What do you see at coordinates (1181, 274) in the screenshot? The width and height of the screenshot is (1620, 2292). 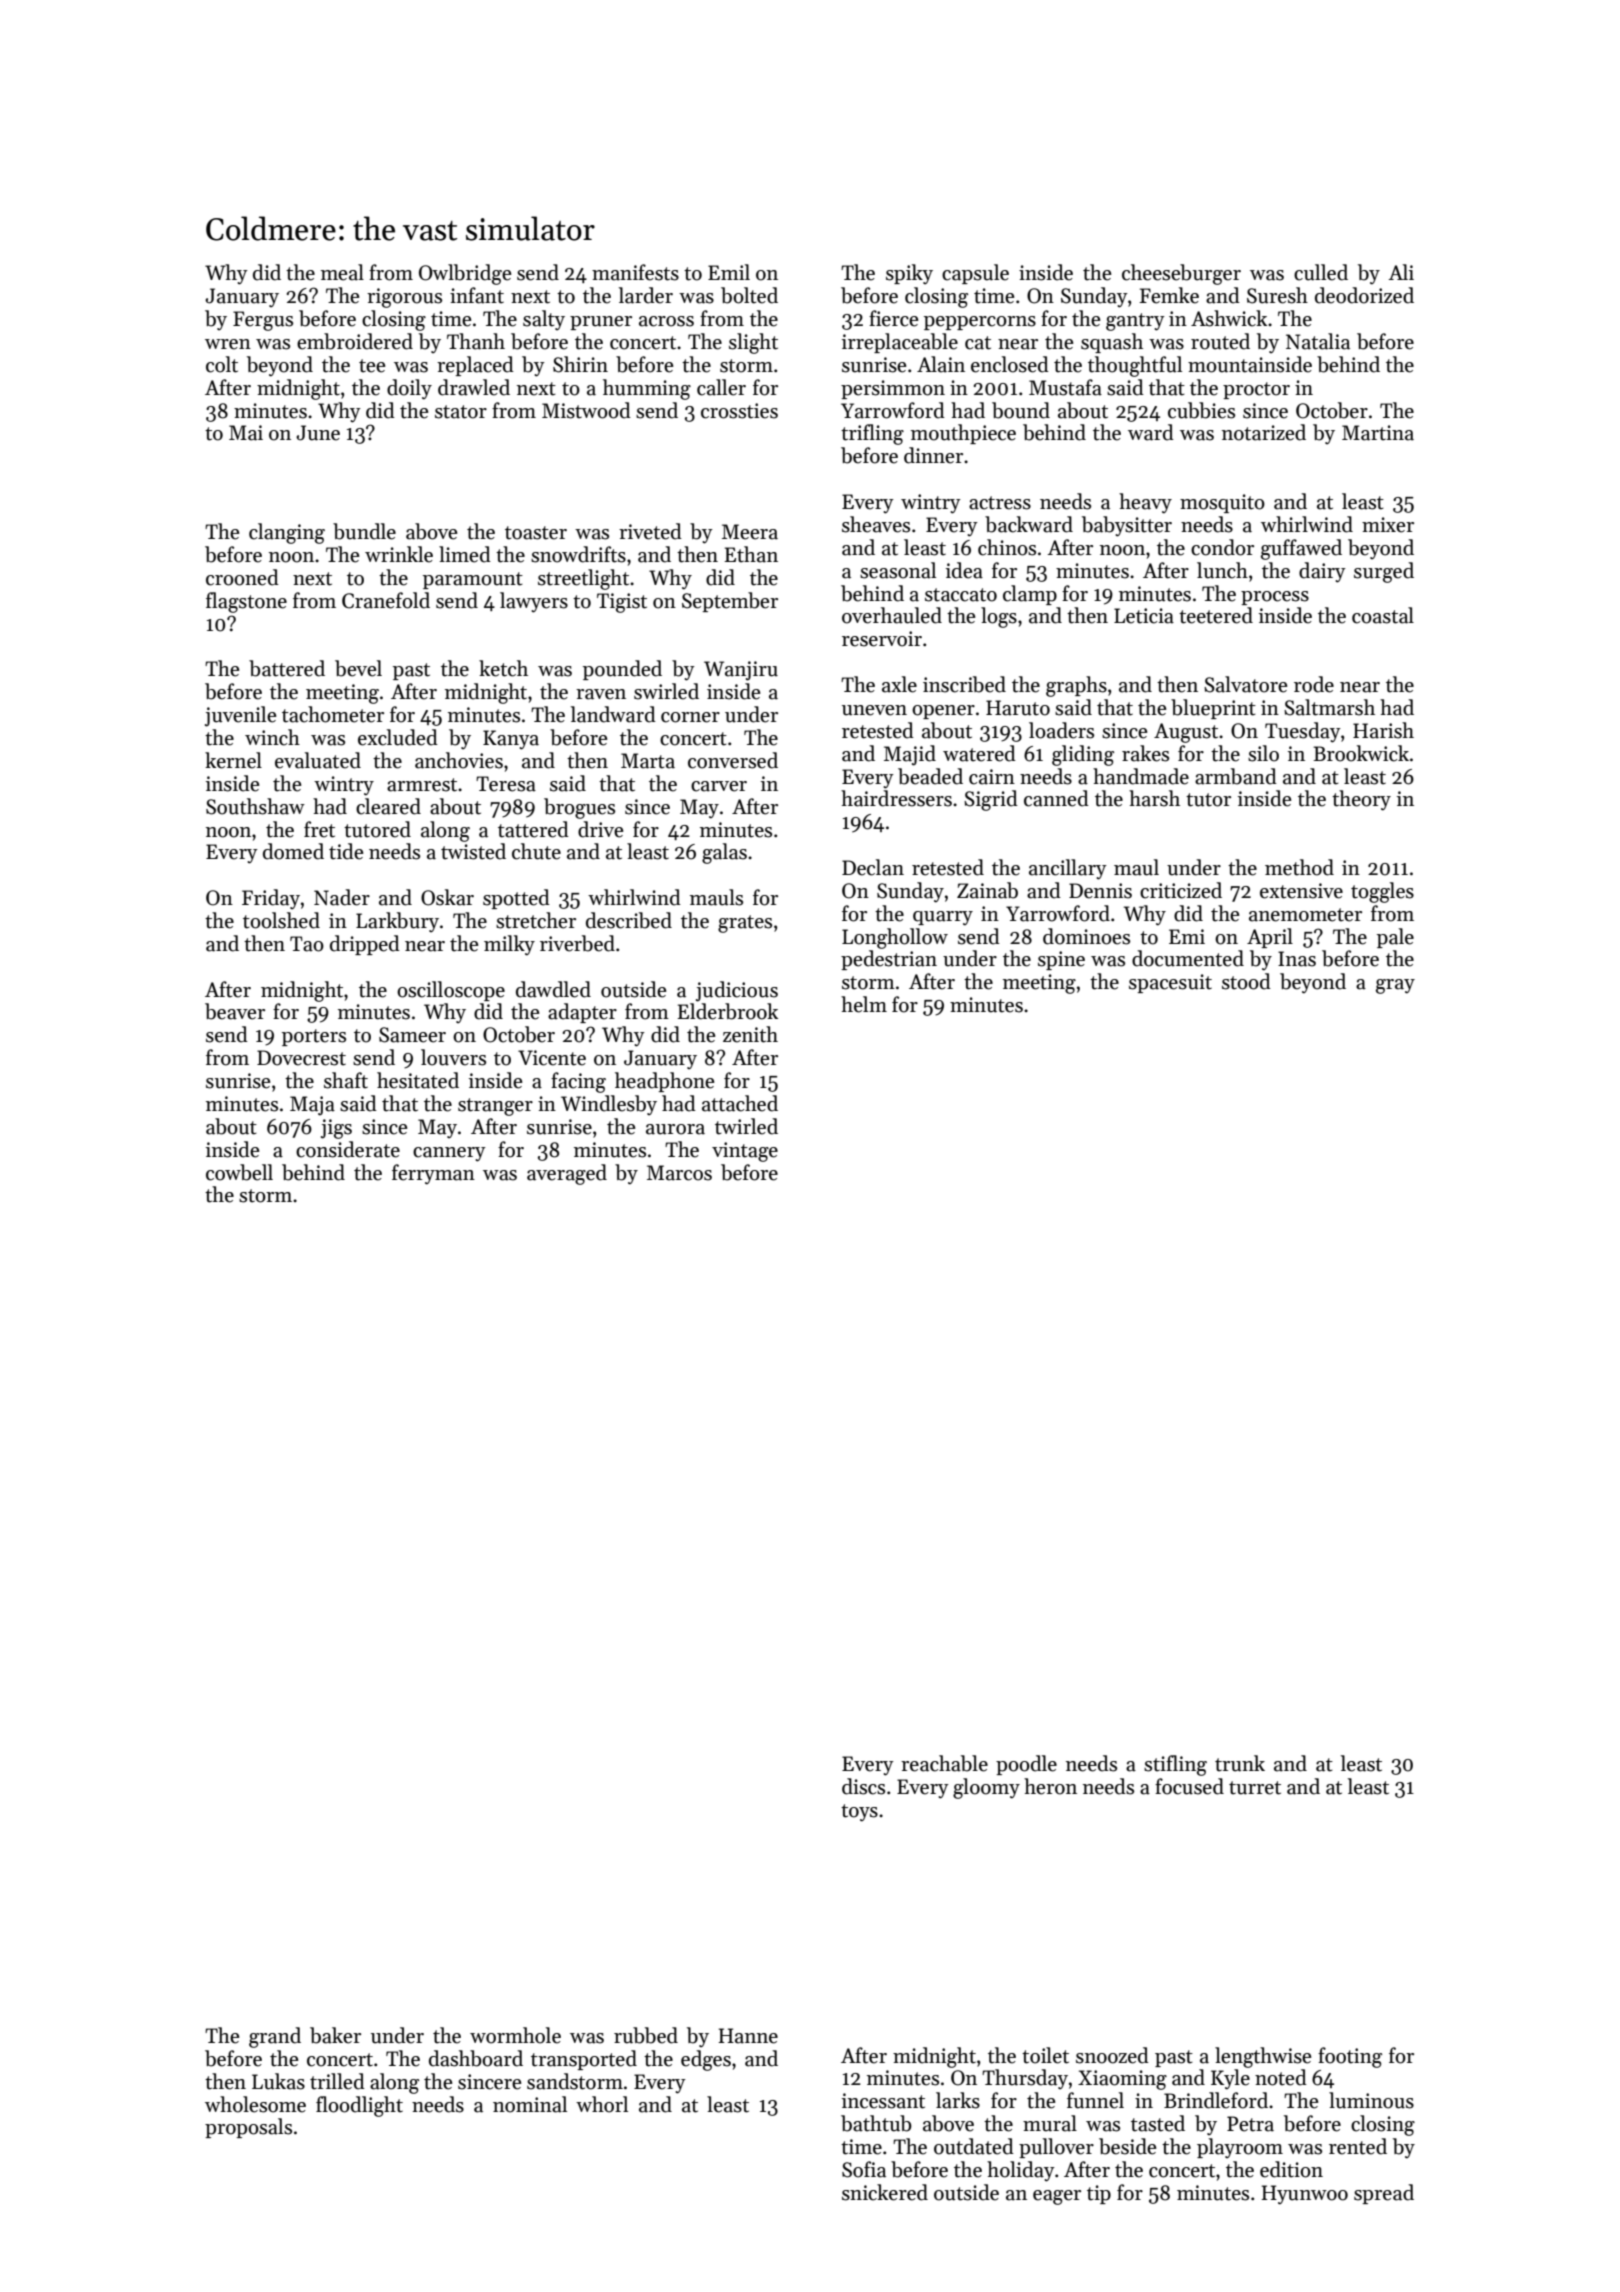 I see `cheeseburger` at bounding box center [1181, 274].
